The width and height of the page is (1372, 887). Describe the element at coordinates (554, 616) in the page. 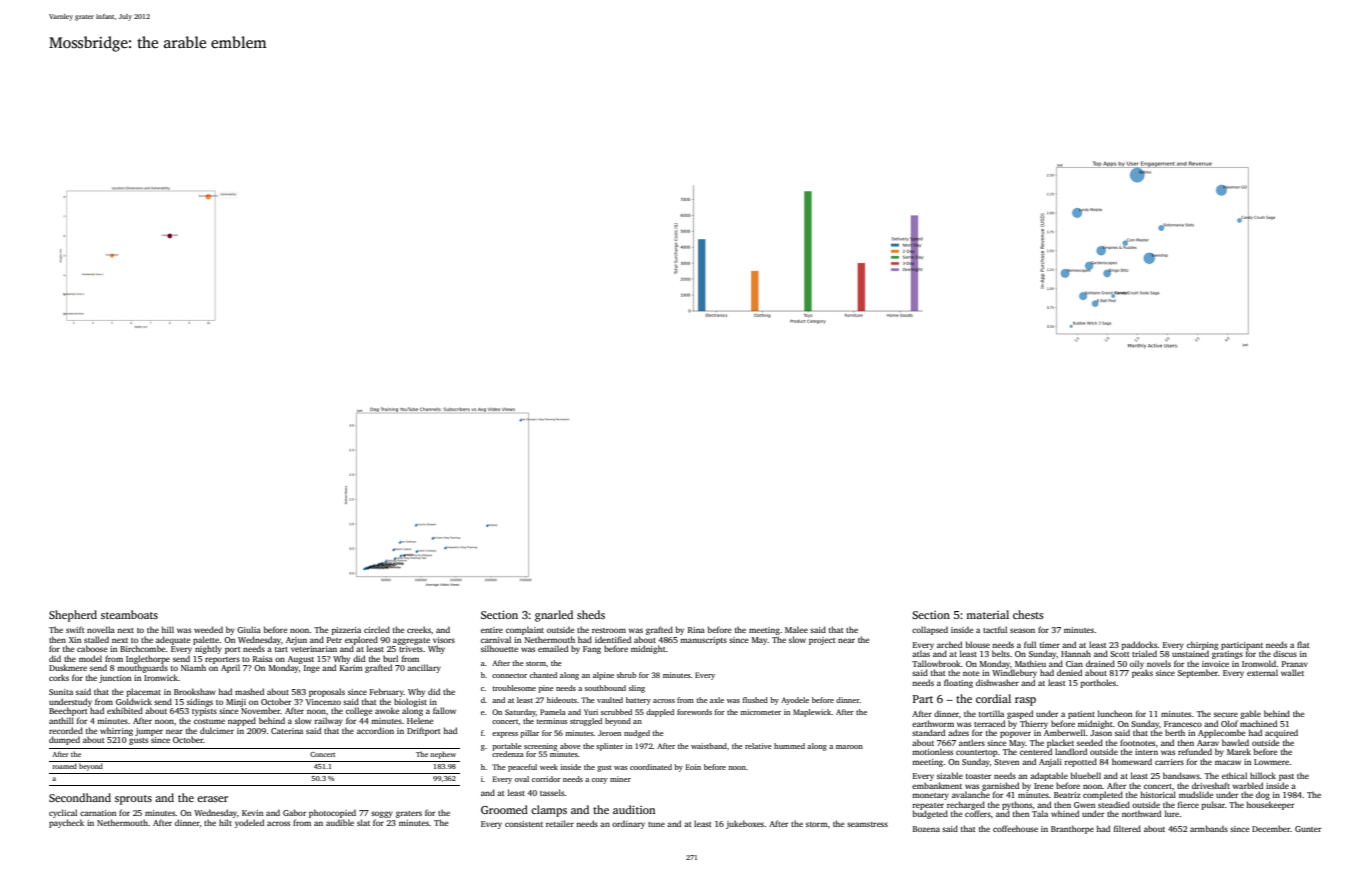

I see `gnarled` at that location.
